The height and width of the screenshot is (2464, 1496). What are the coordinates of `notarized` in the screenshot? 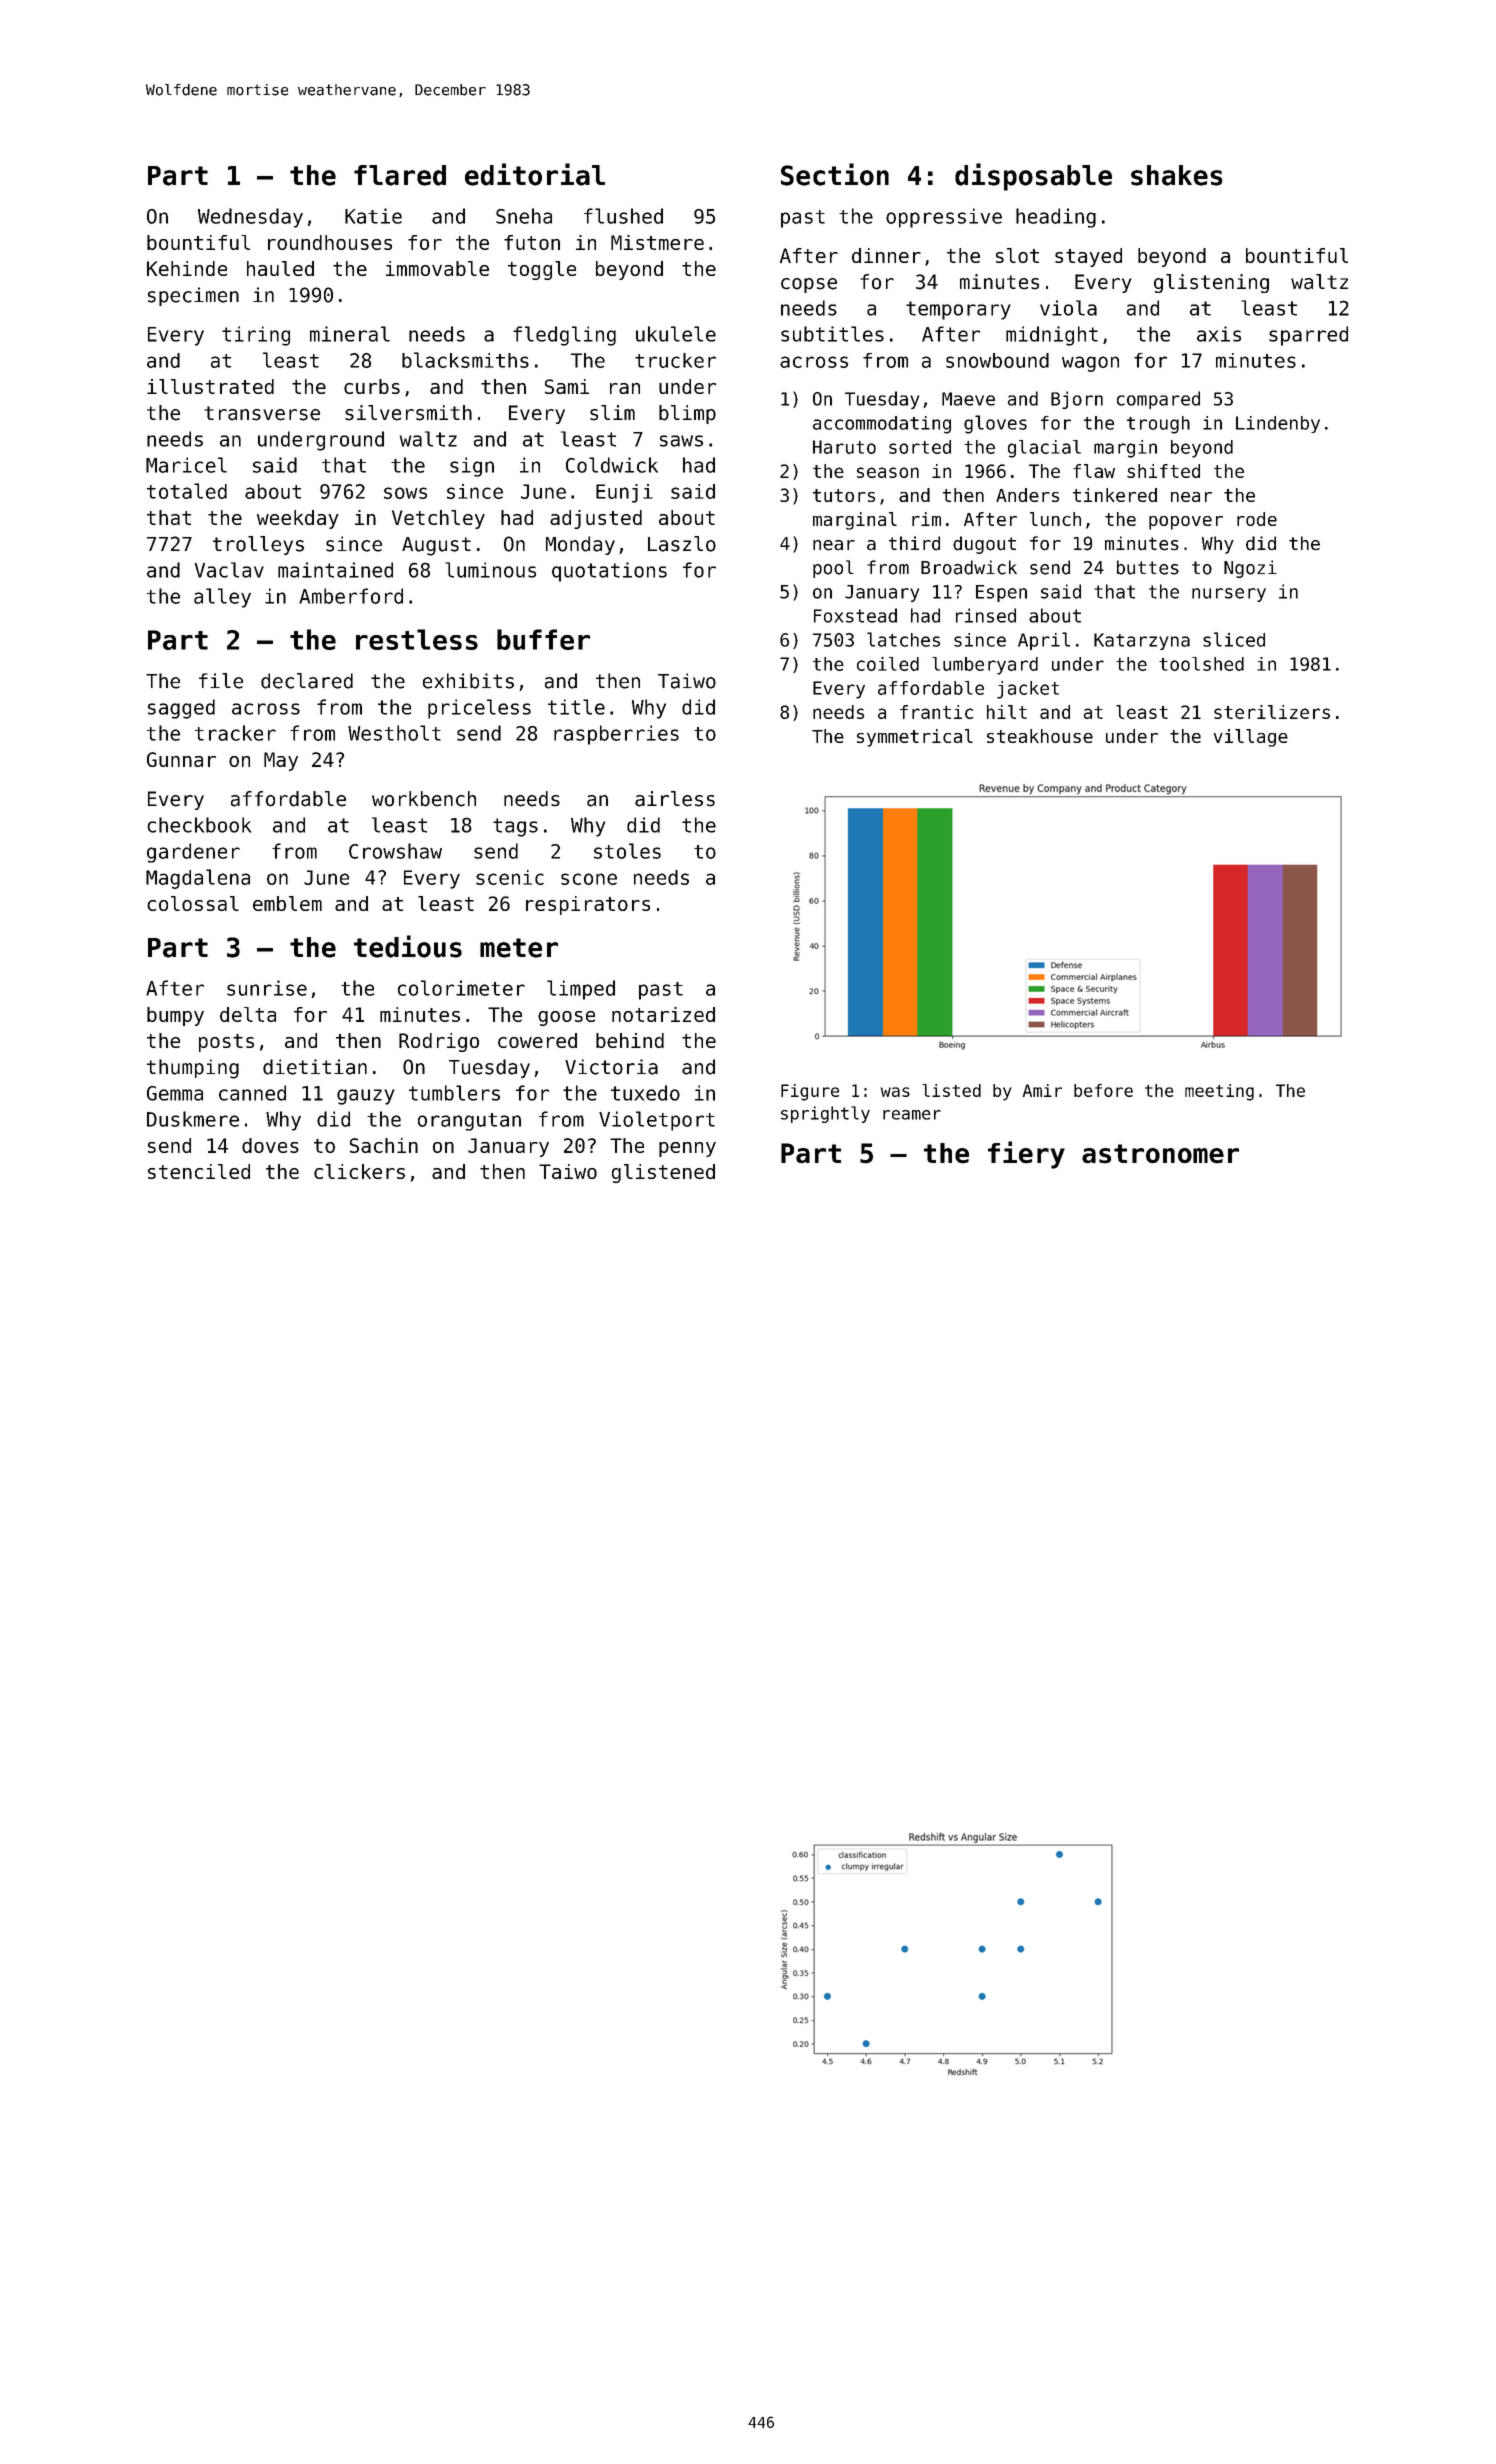 It's located at (663, 1014).
